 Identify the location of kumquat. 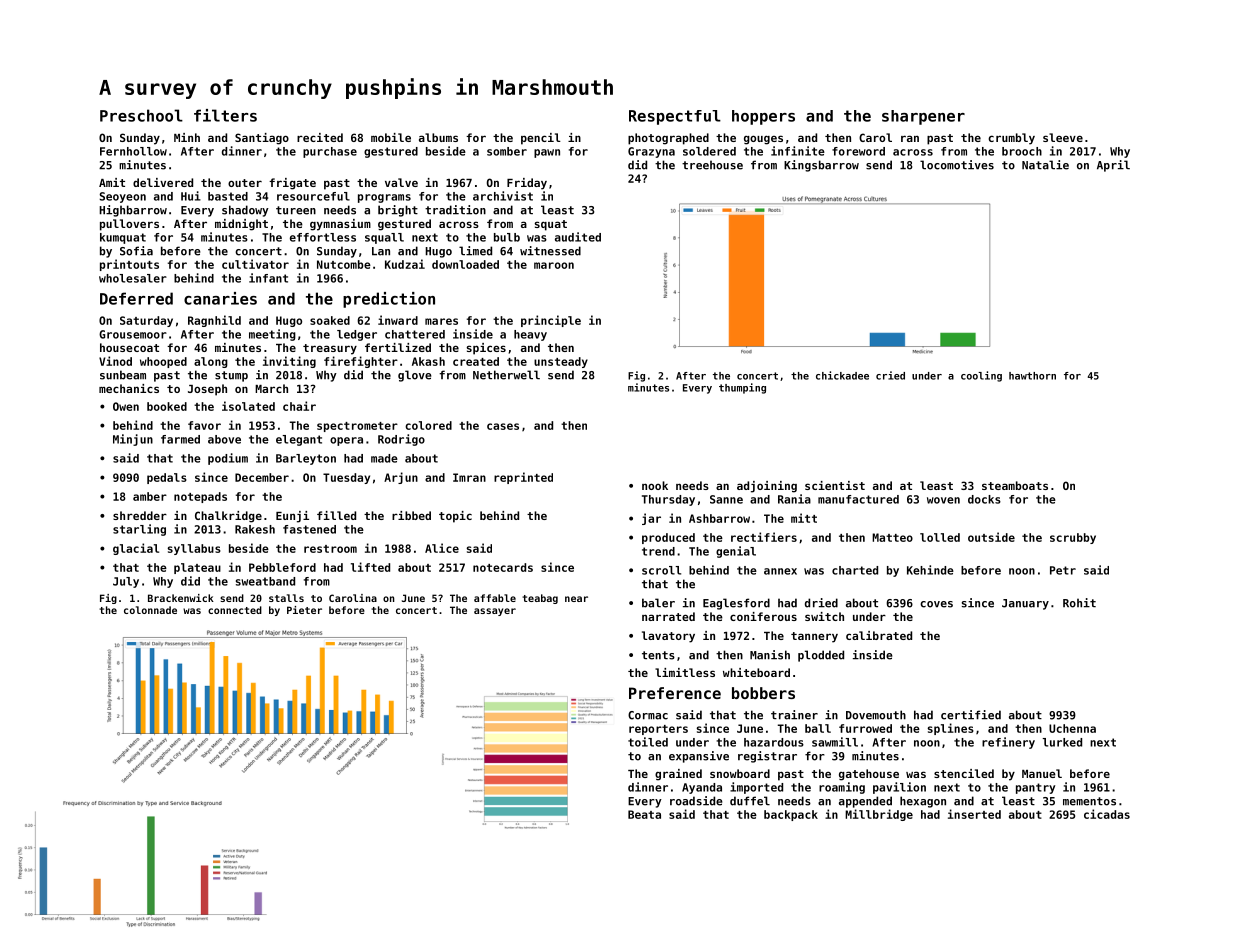
(123, 238).
